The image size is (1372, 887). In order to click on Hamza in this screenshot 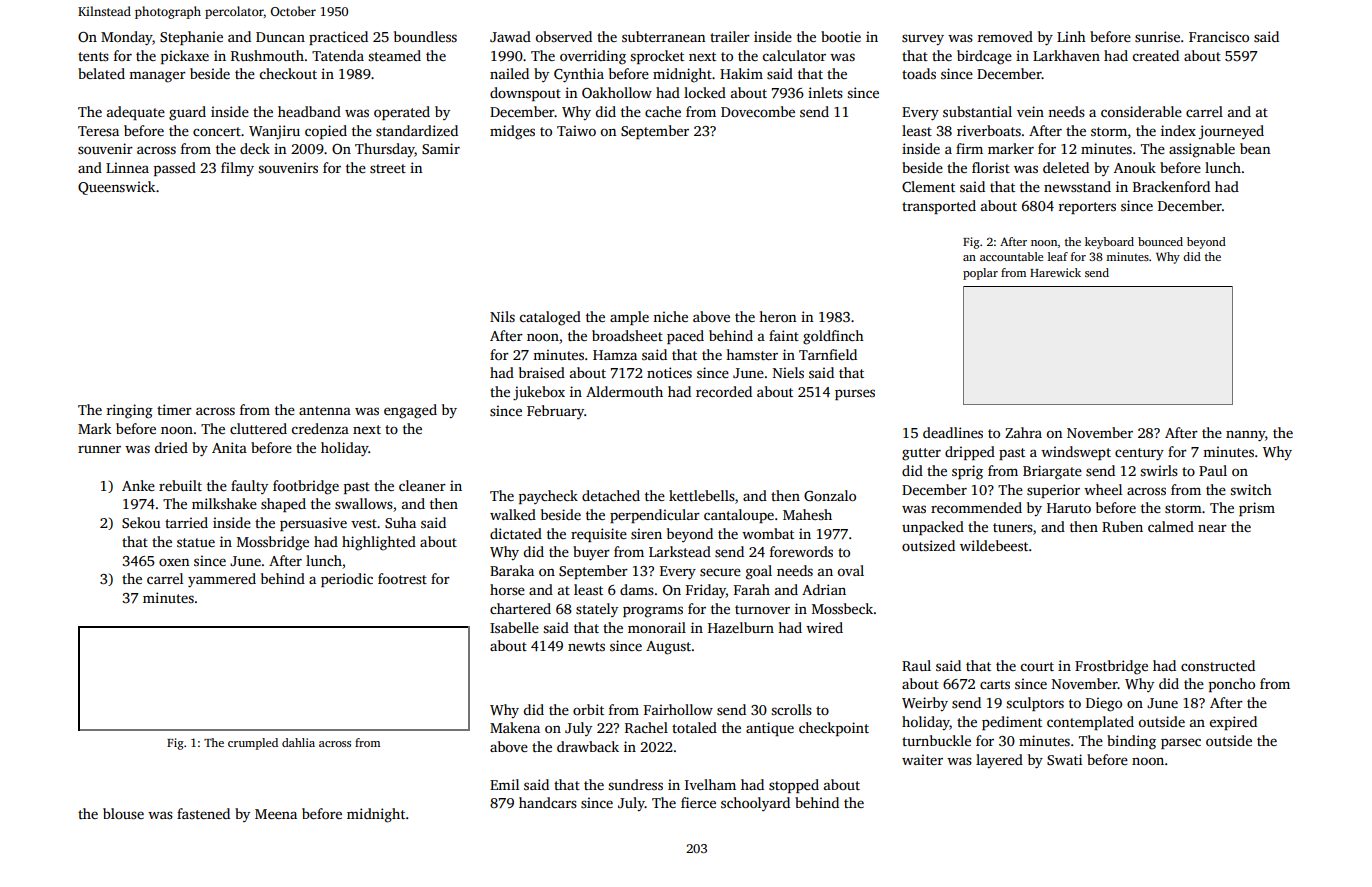, I will do `click(615, 355)`.
